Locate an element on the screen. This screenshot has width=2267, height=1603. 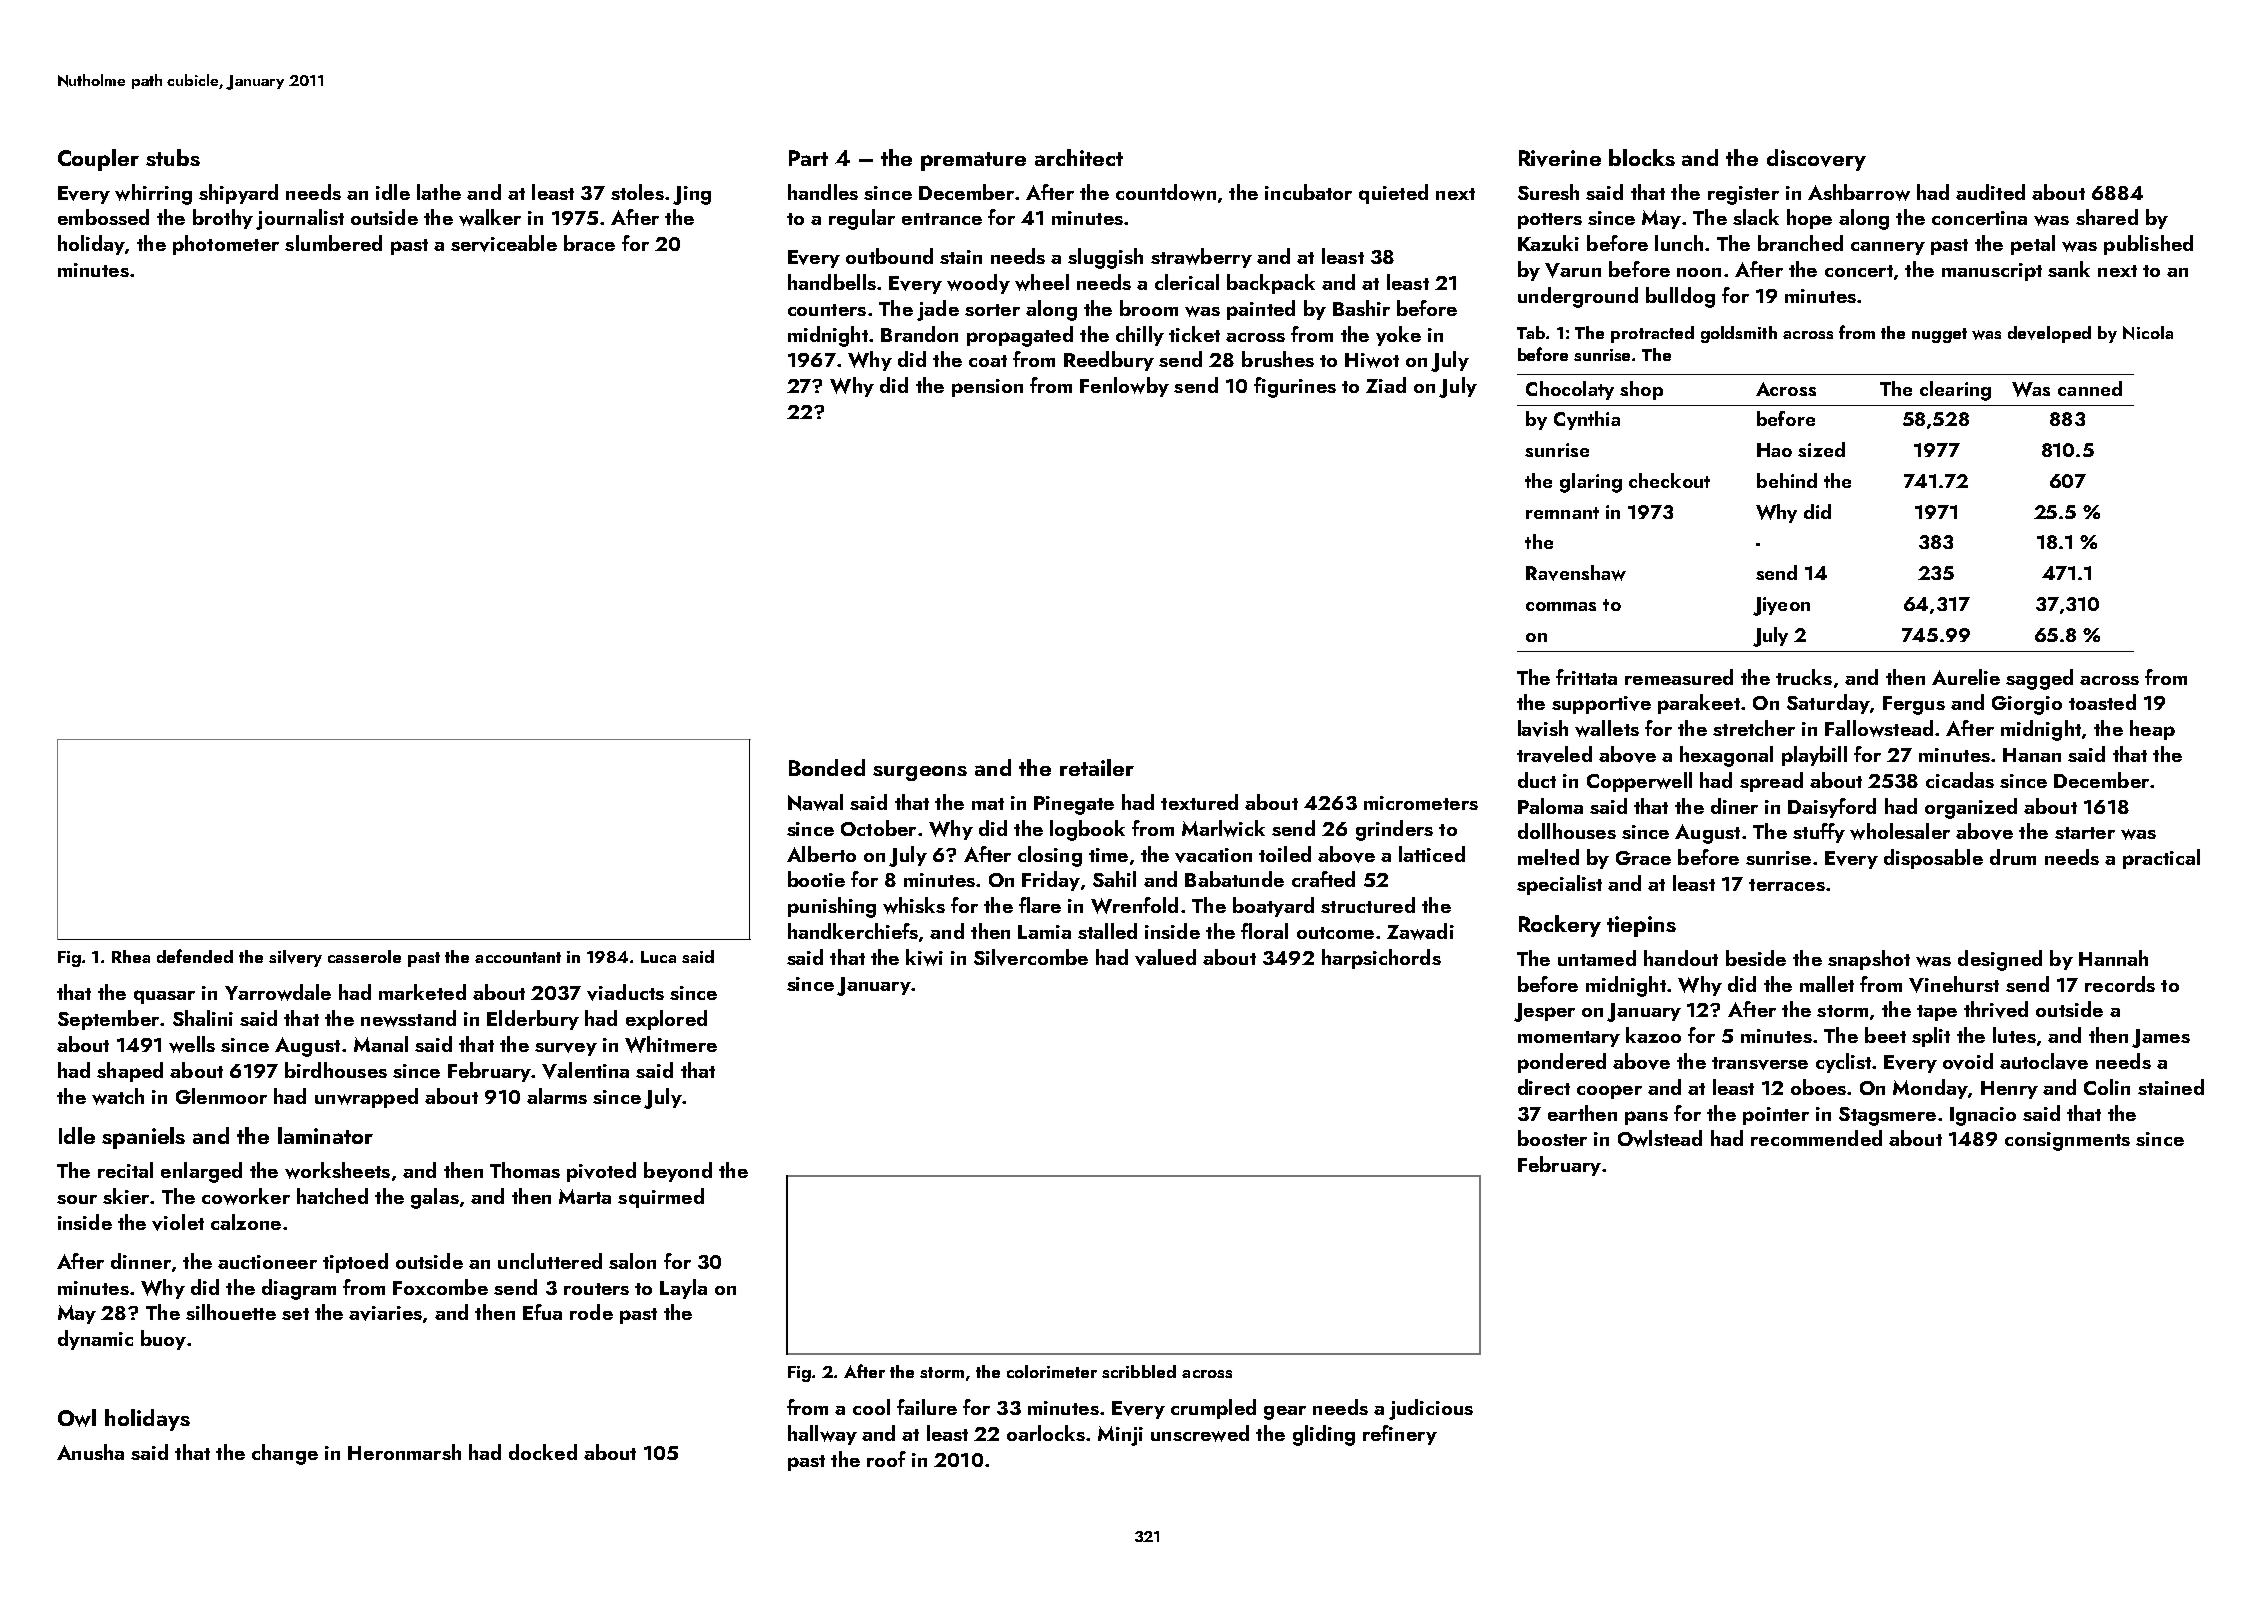
Bonded is located at coordinates (827, 767).
